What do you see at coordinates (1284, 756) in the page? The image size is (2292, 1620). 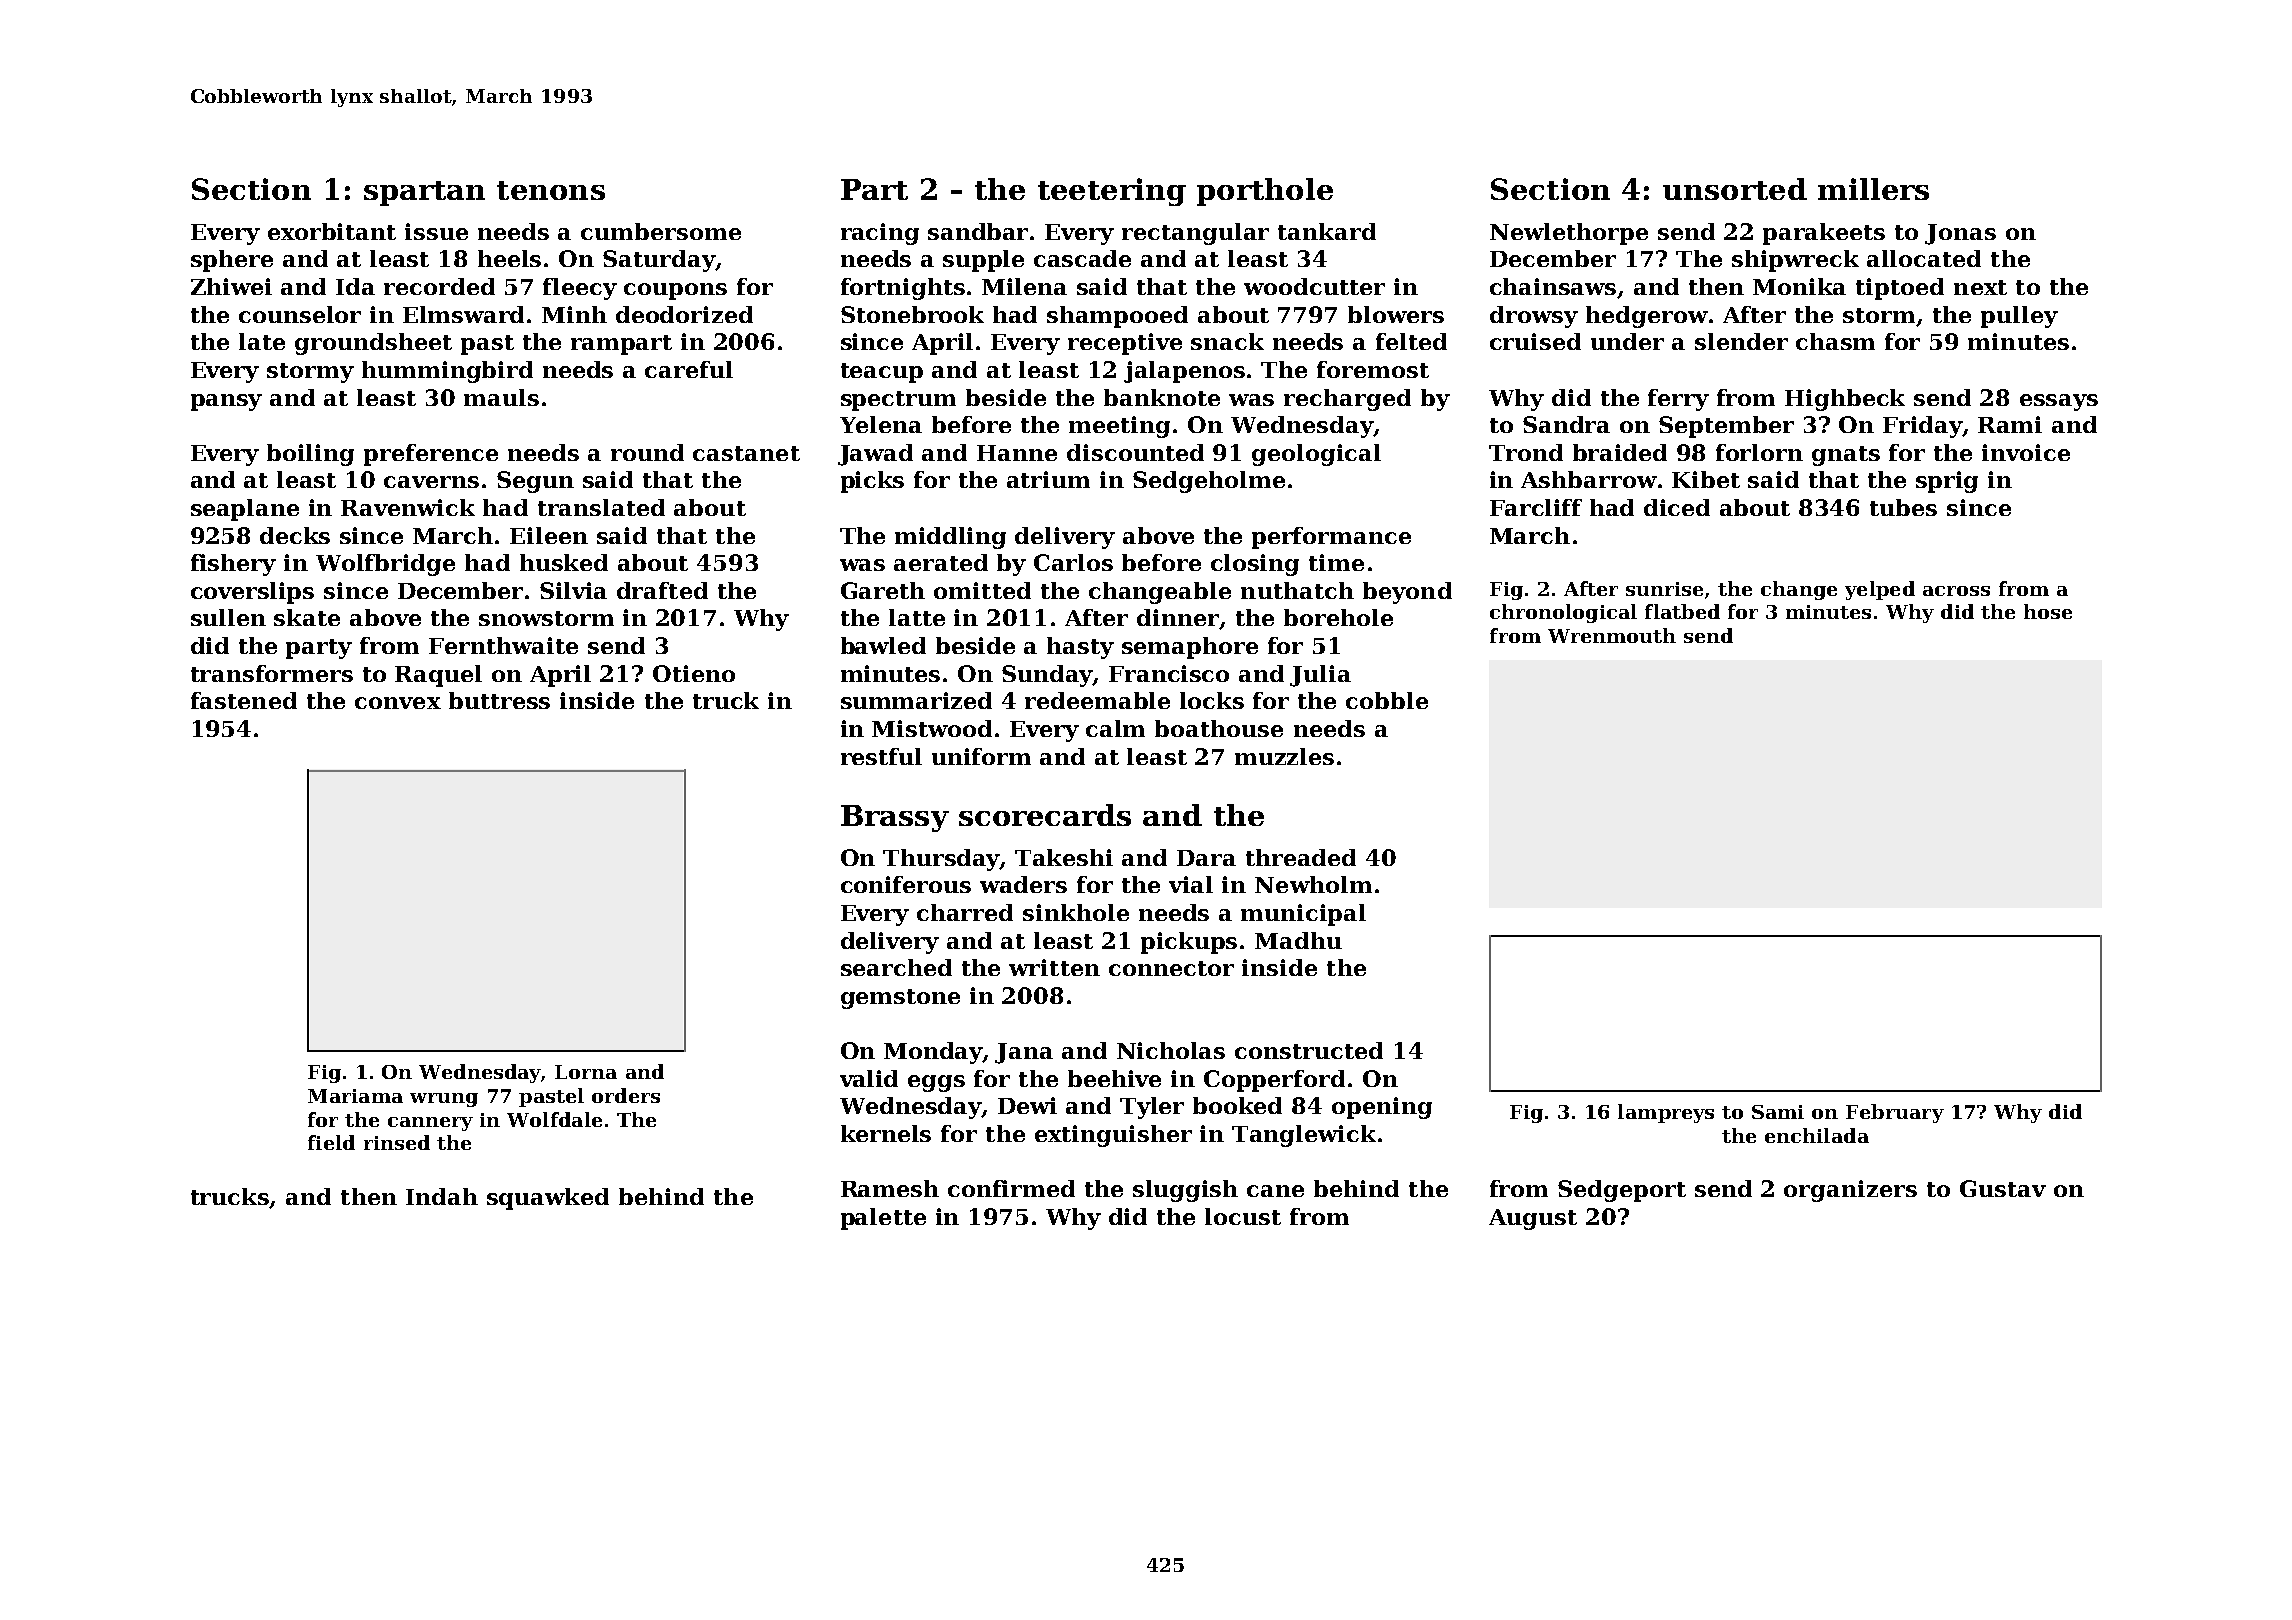 I see `muzzles` at bounding box center [1284, 756].
